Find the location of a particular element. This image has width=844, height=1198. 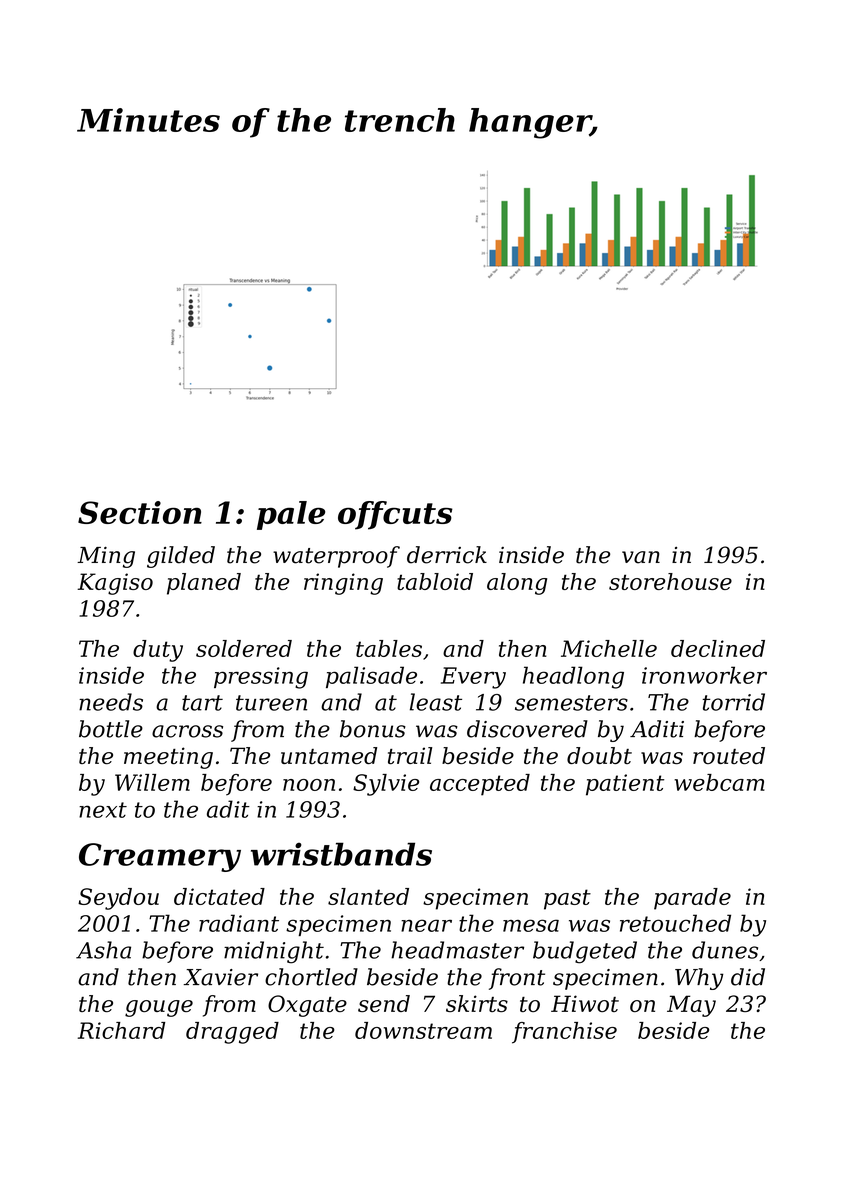

offcuts is located at coordinates (395, 515).
